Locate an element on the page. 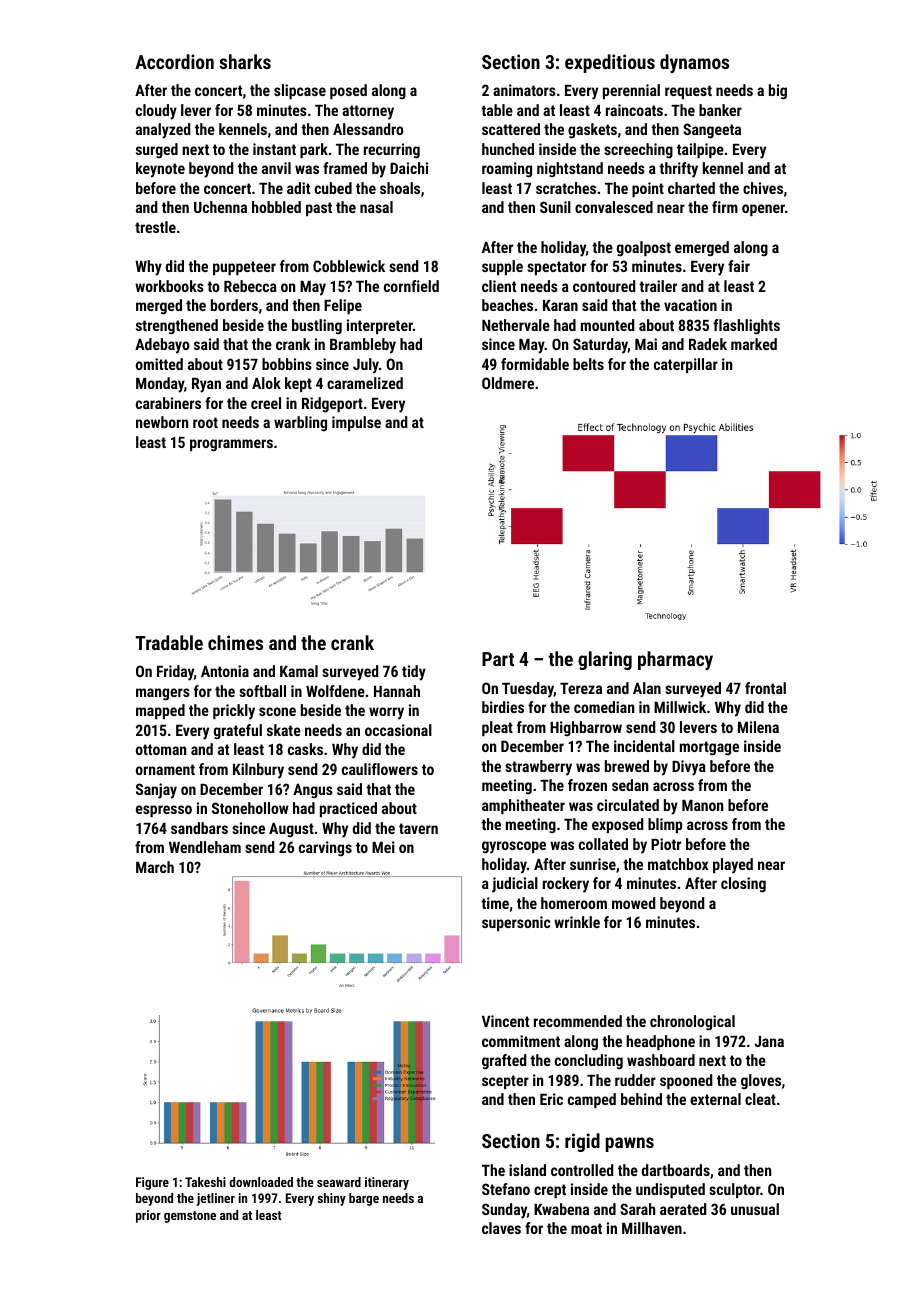 The width and height of the document is (924, 1314). borders is located at coordinates (234, 305).
